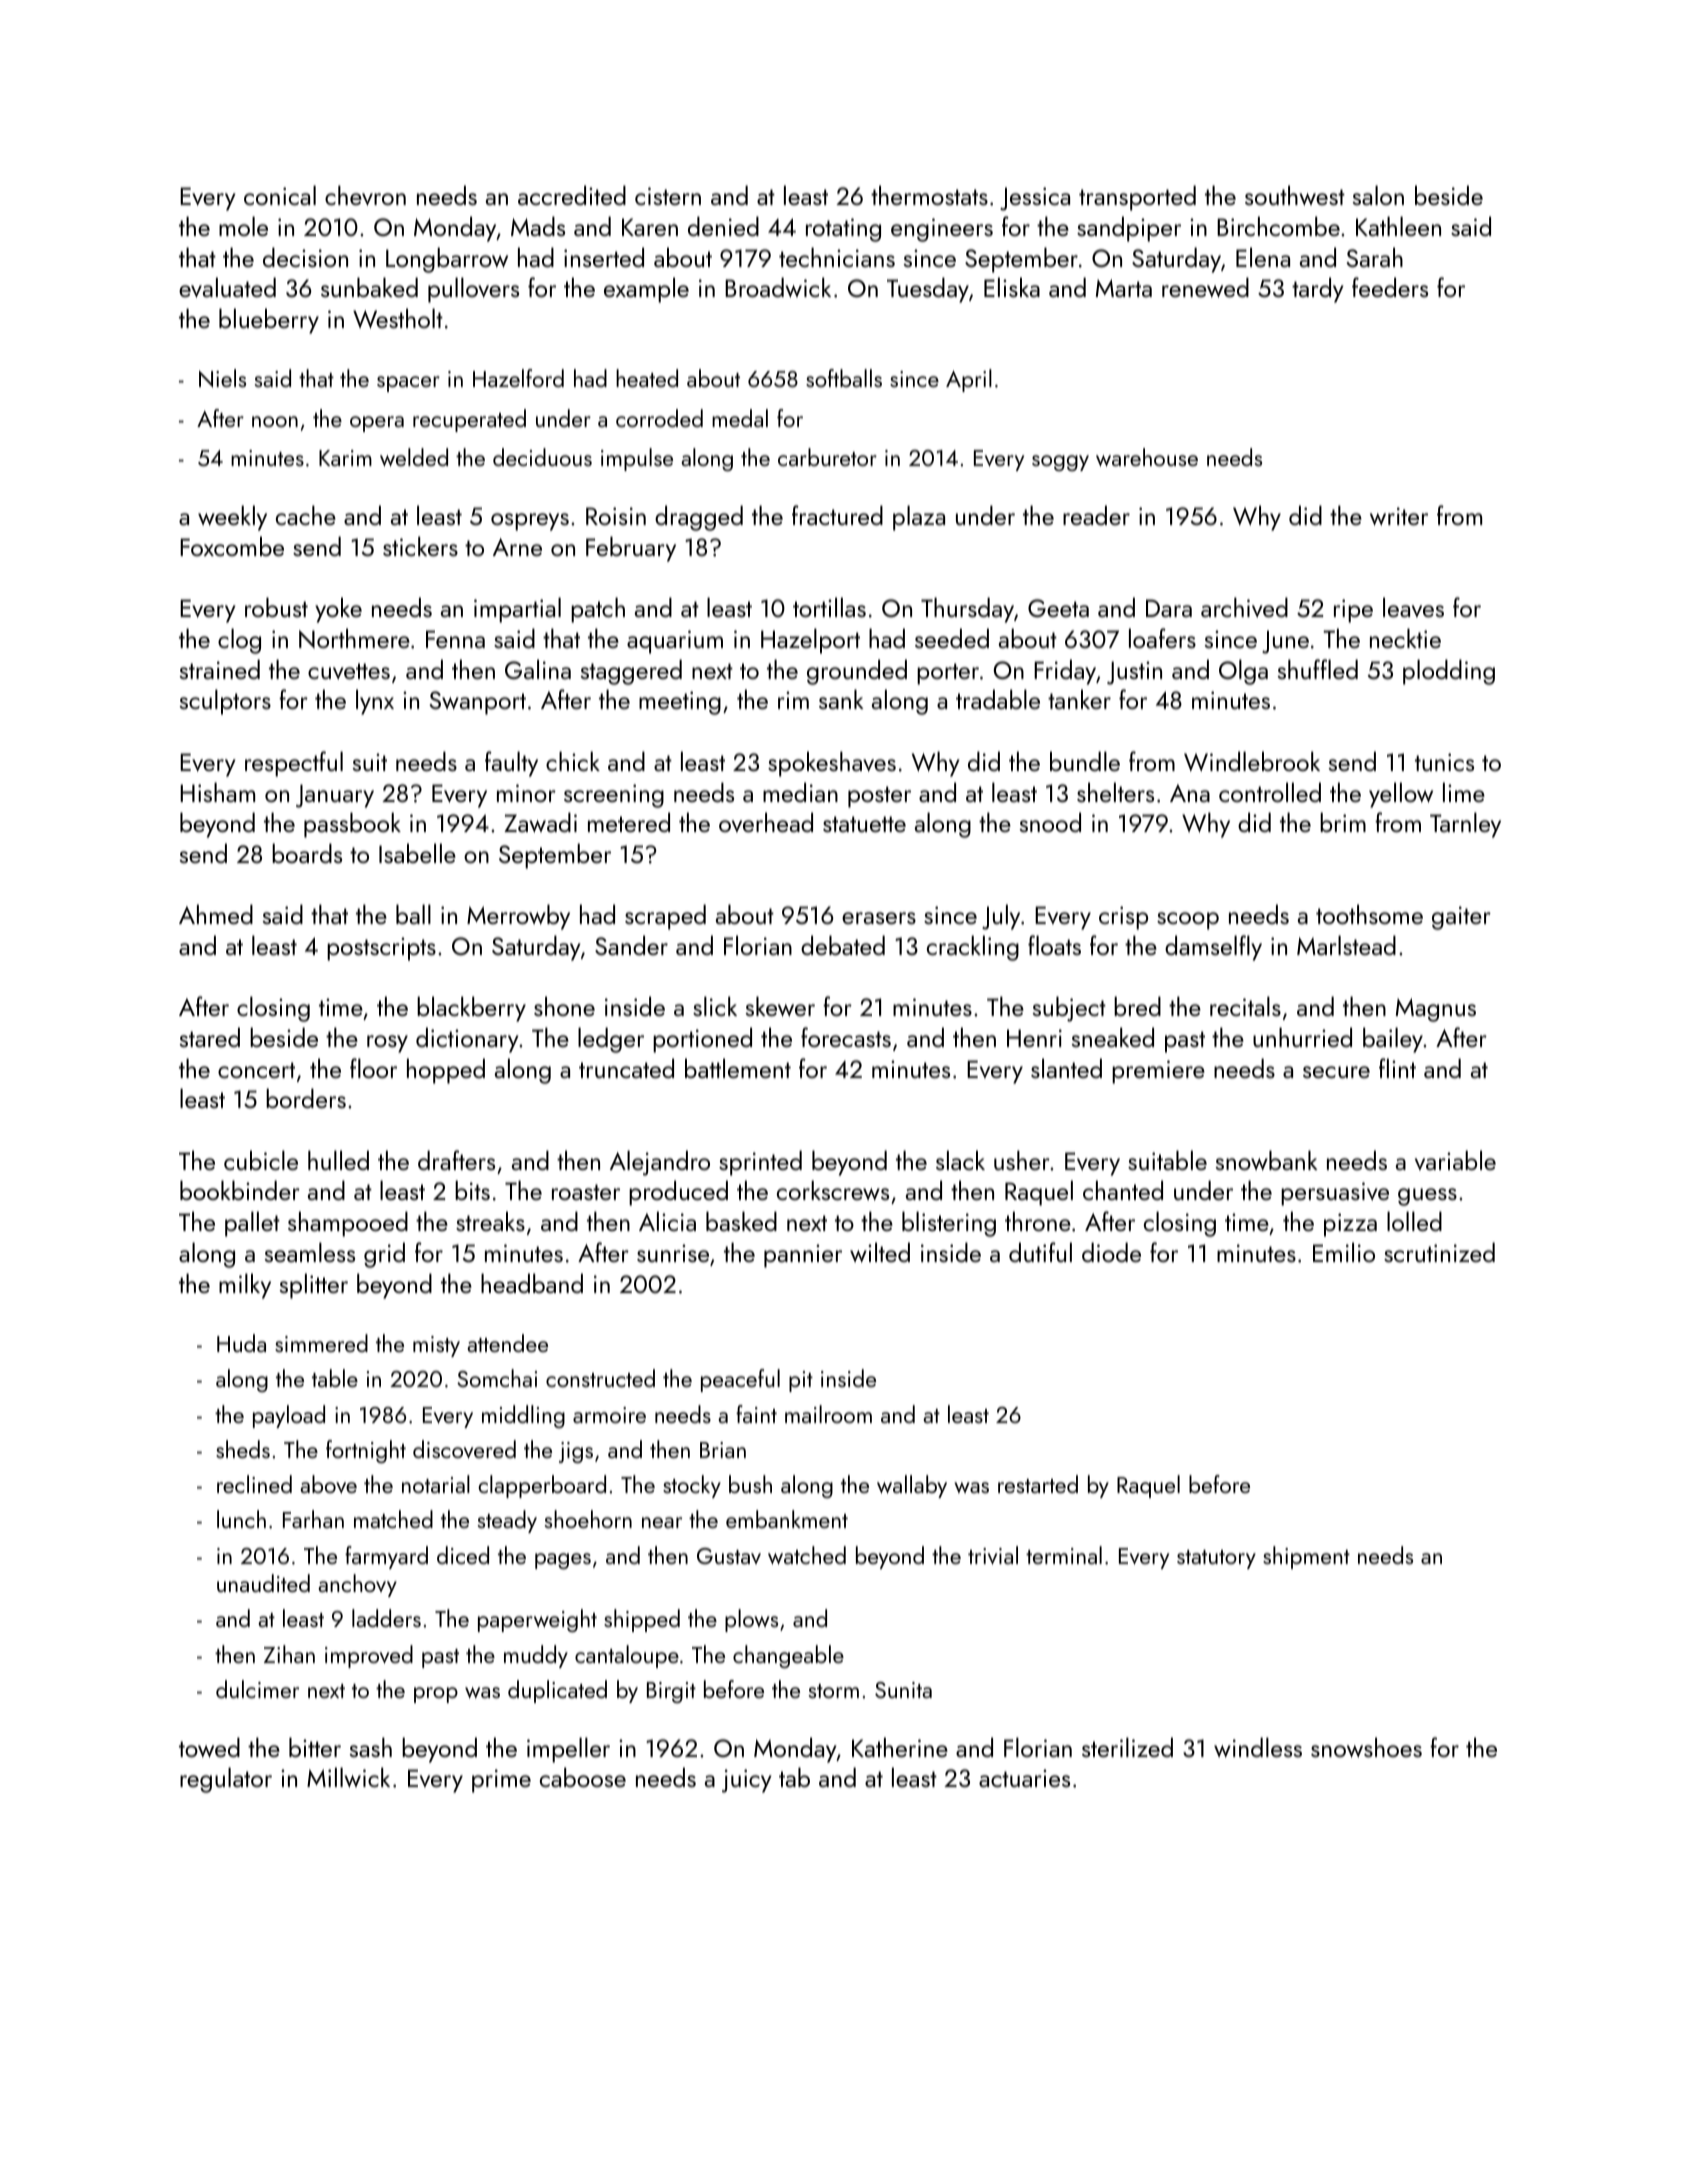 Image resolution: width=1683 pixels, height=2178 pixels. What do you see at coordinates (969, 380) in the document?
I see `April` at bounding box center [969, 380].
